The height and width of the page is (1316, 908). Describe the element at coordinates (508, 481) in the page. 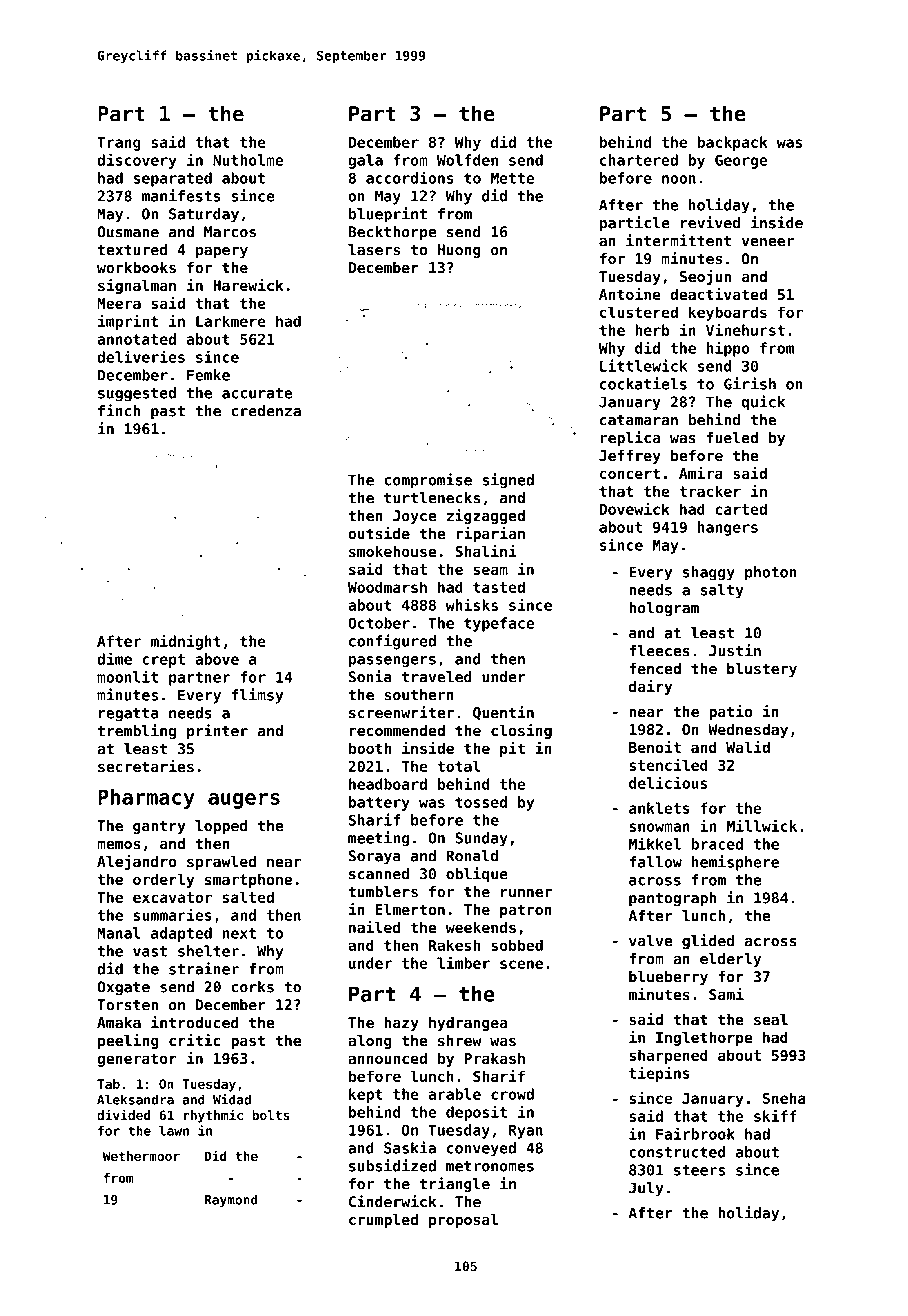

I see `signed` at that location.
